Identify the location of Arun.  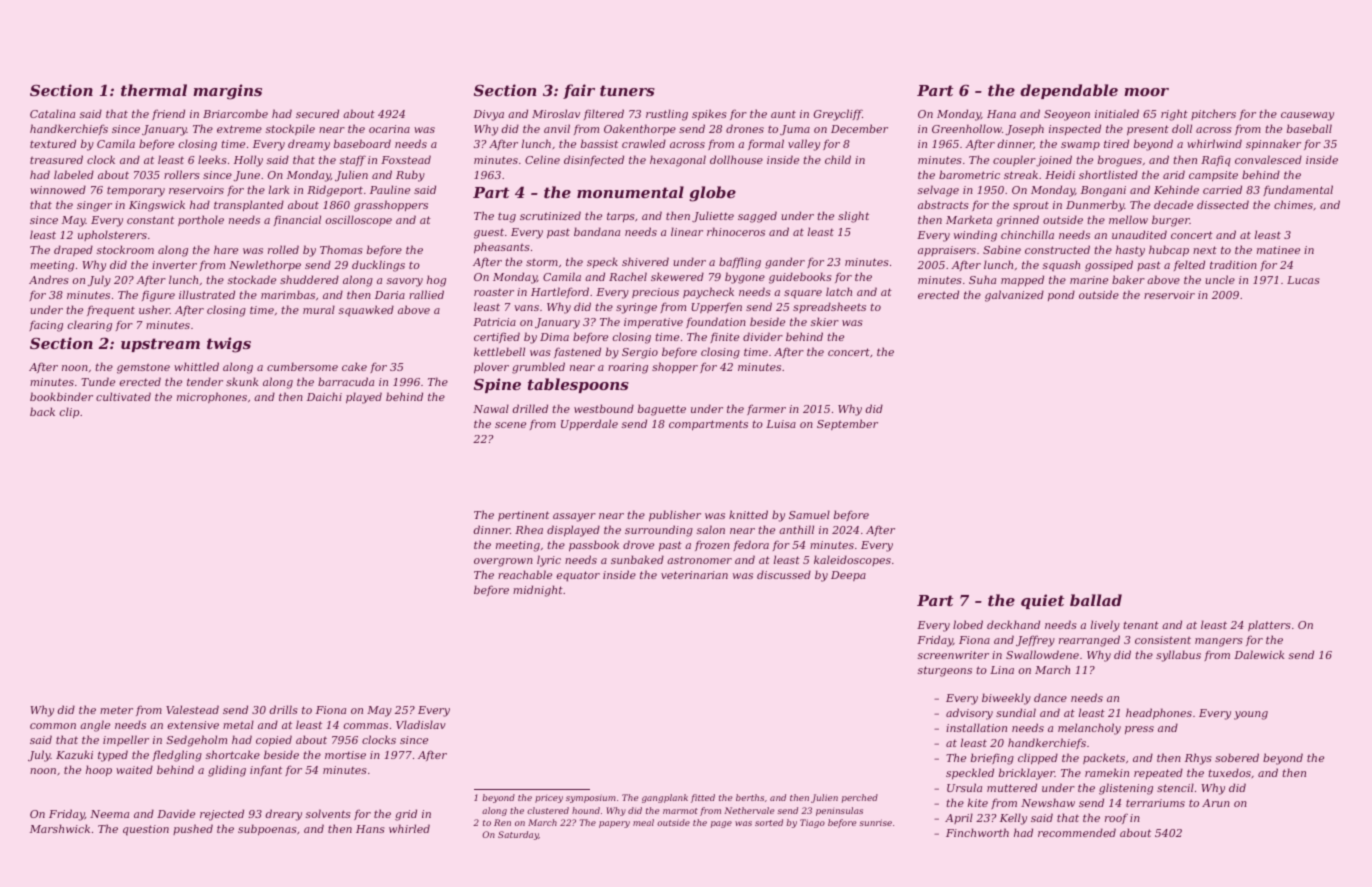
(1216, 803).
